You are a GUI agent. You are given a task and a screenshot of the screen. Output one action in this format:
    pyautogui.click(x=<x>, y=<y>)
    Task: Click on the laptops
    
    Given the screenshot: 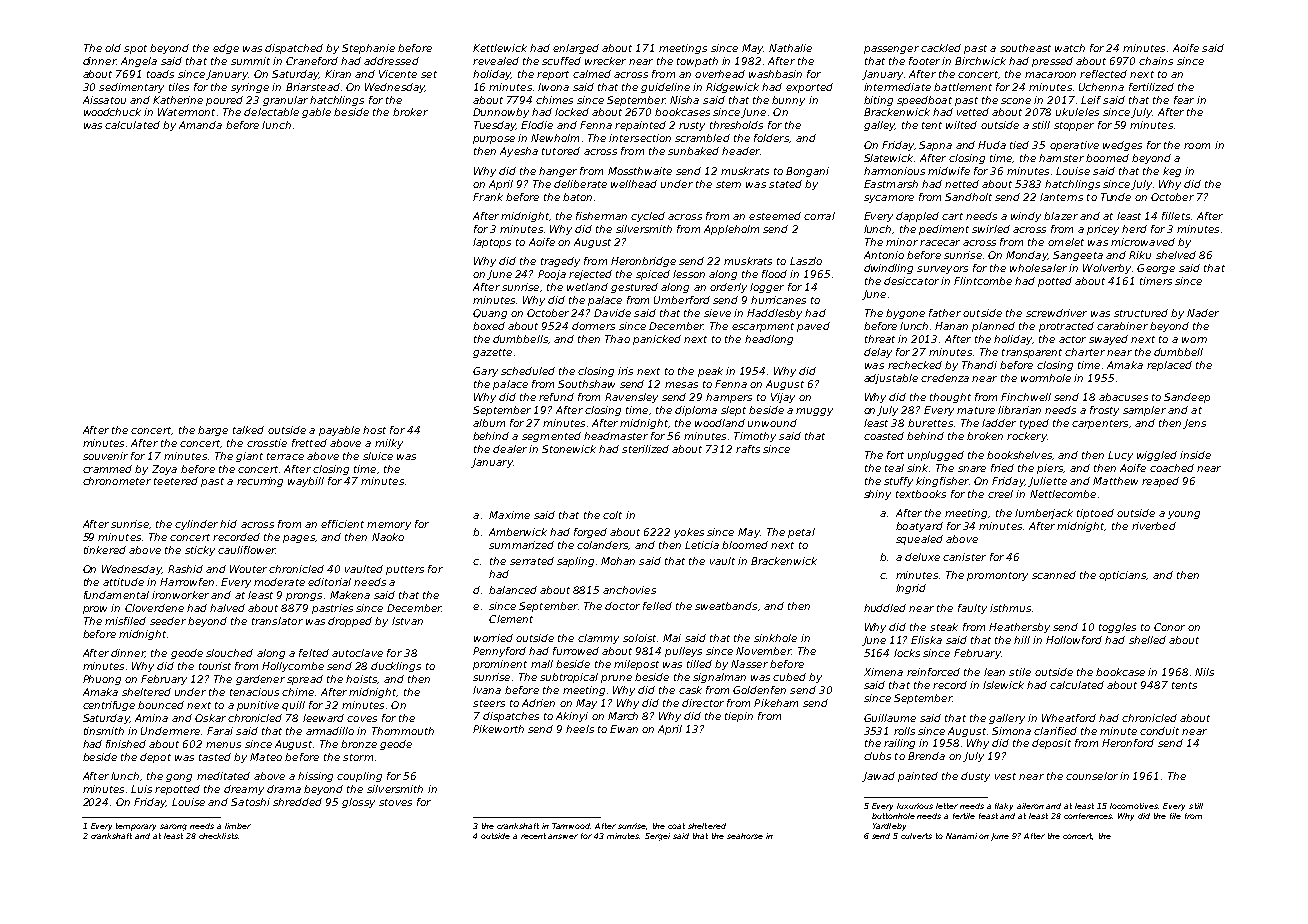 What is the action you would take?
    pyautogui.click(x=492, y=243)
